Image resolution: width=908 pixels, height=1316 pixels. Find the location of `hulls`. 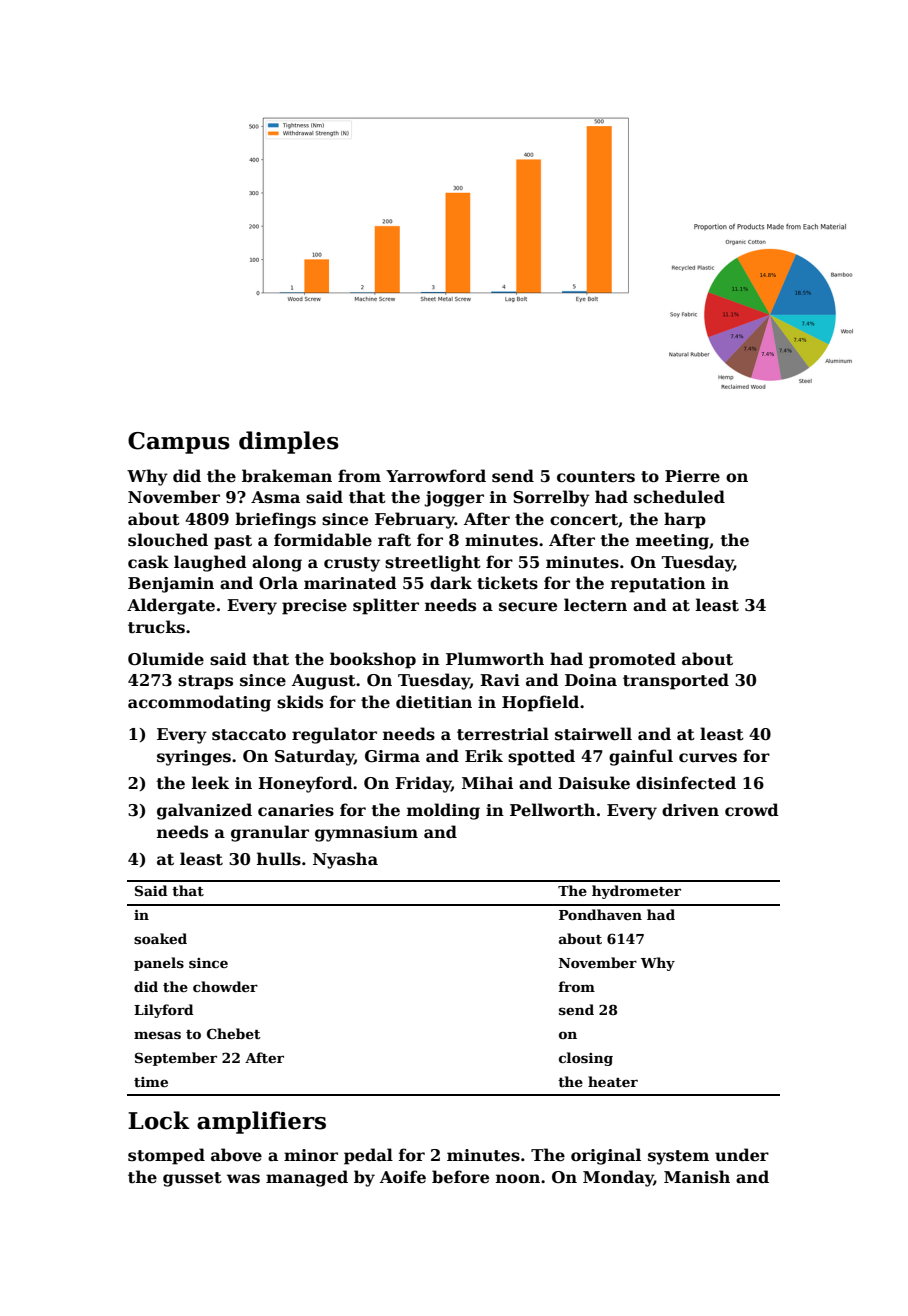

hulls is located at coordinates (279, 859).
